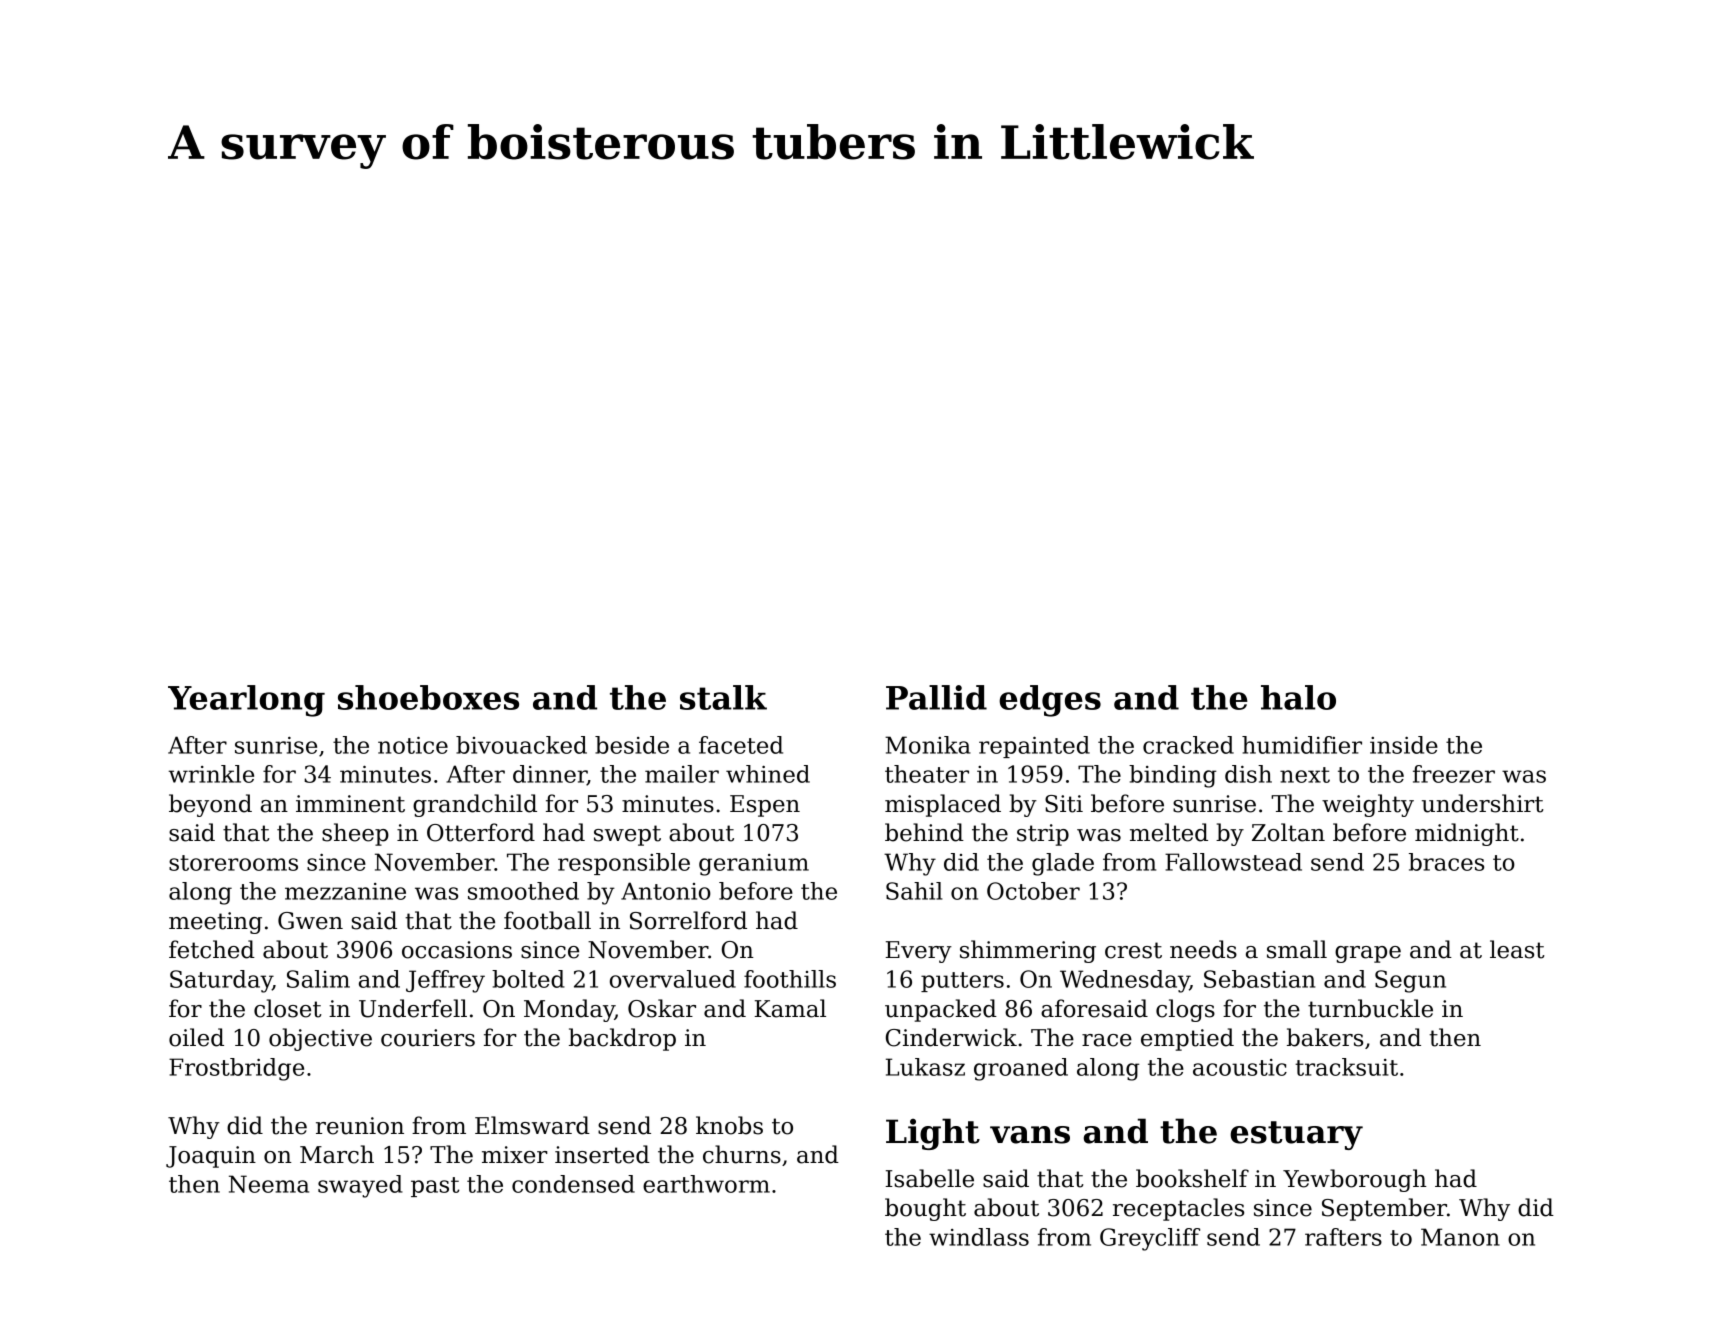 This document has width=1724, height=1333. Describe the element at coordinates (196, 1037) in the document. I see `oiled` at that location.
